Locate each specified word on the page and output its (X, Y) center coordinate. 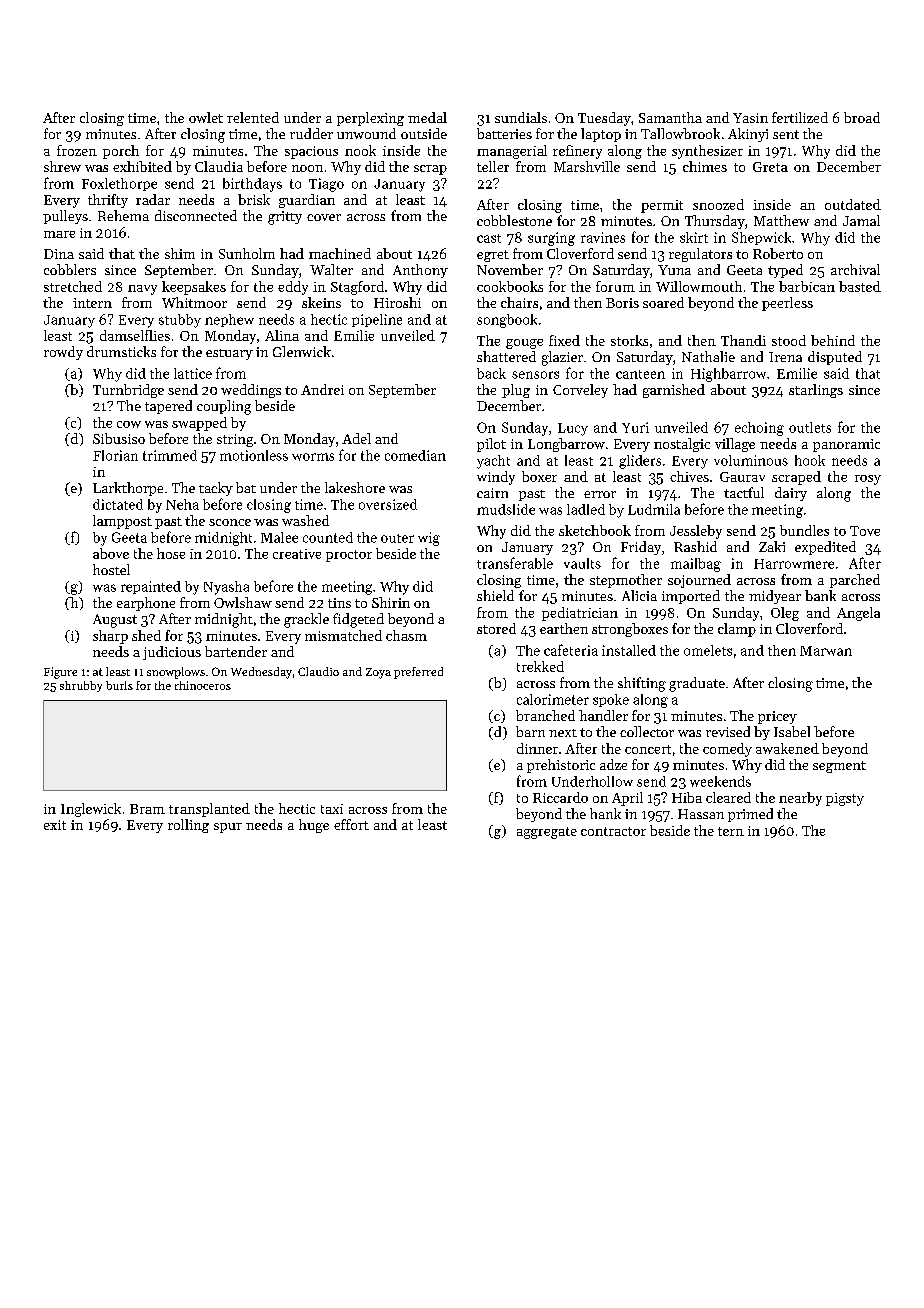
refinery (577, 152)
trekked (540, 666)
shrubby (81, 686)
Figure (60, 673)
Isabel (792, 731)
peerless (787, 304)
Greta (770, 167)
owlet (206, 117)
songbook (507, 321)
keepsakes (194, 288)
